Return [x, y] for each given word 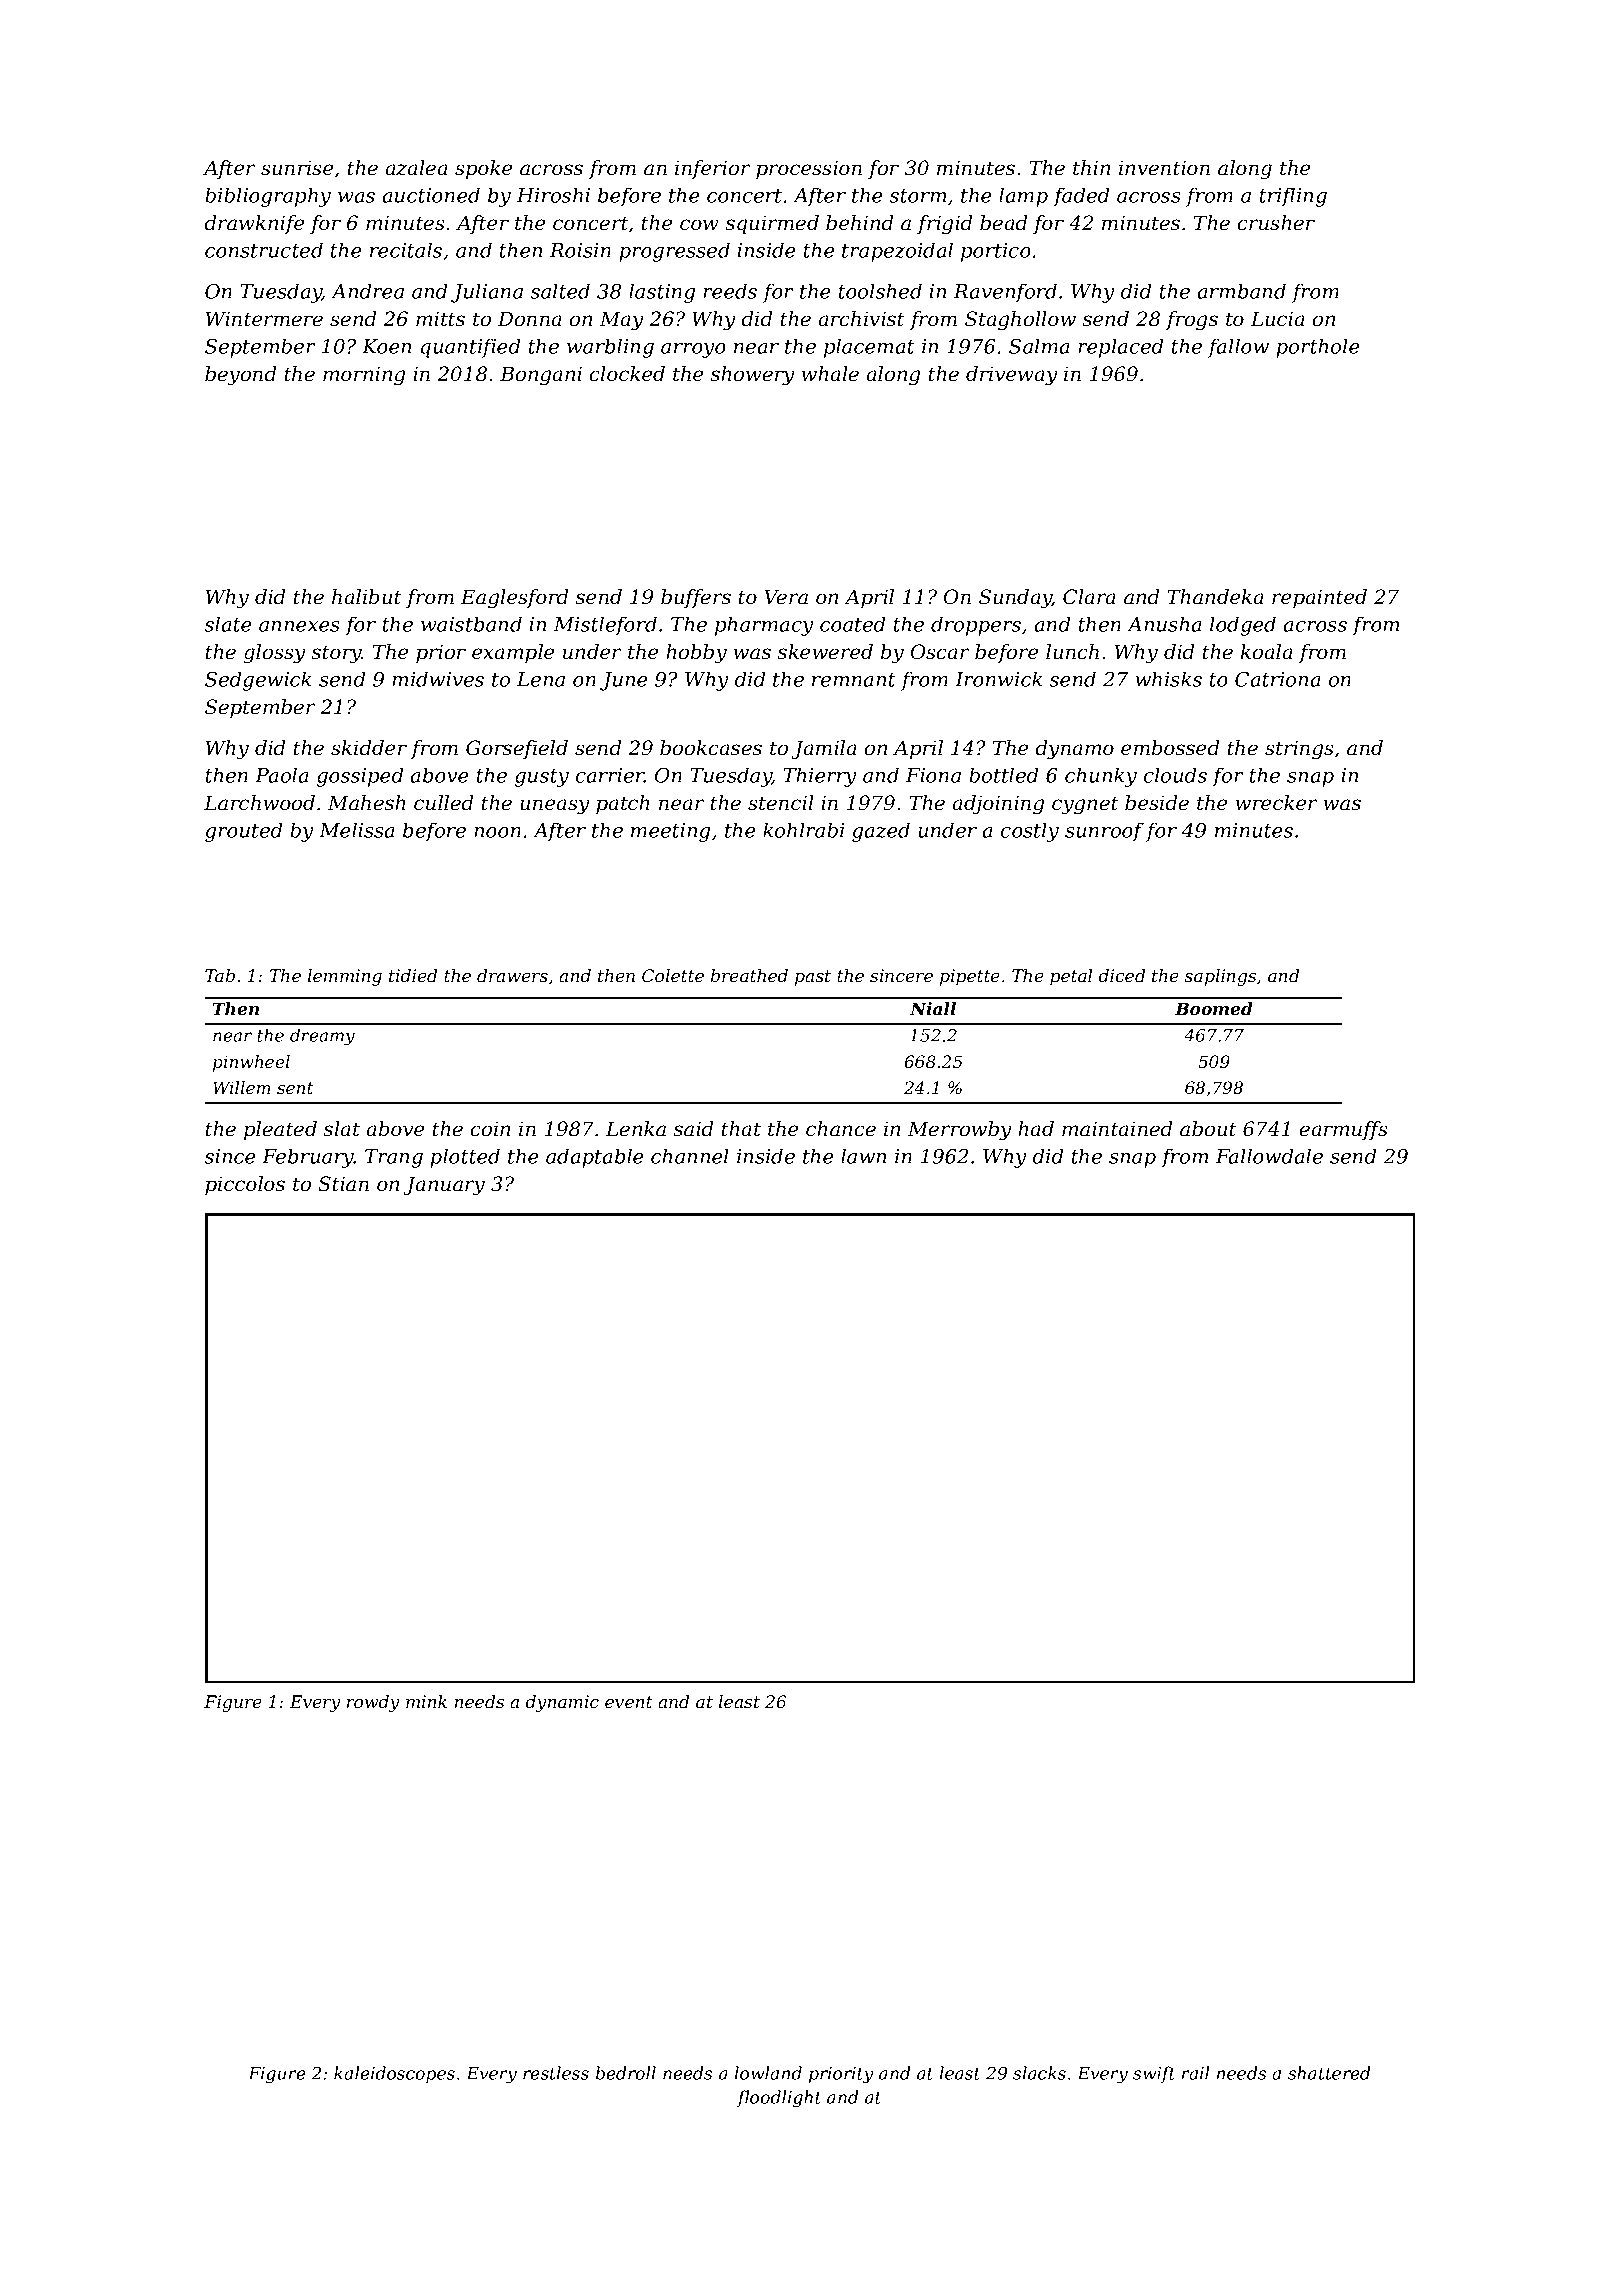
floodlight [779, 2099]
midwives [438, 679]
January [444, 1186]
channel [690, 1156]
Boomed [1214, 1008]
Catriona [1278, 679]
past [813, 978]
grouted [243, 832]
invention [1164, 168]
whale [830, 374]
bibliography [268, 197]
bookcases [711, 748]
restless [556, 2073]
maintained [1117, 1129]
